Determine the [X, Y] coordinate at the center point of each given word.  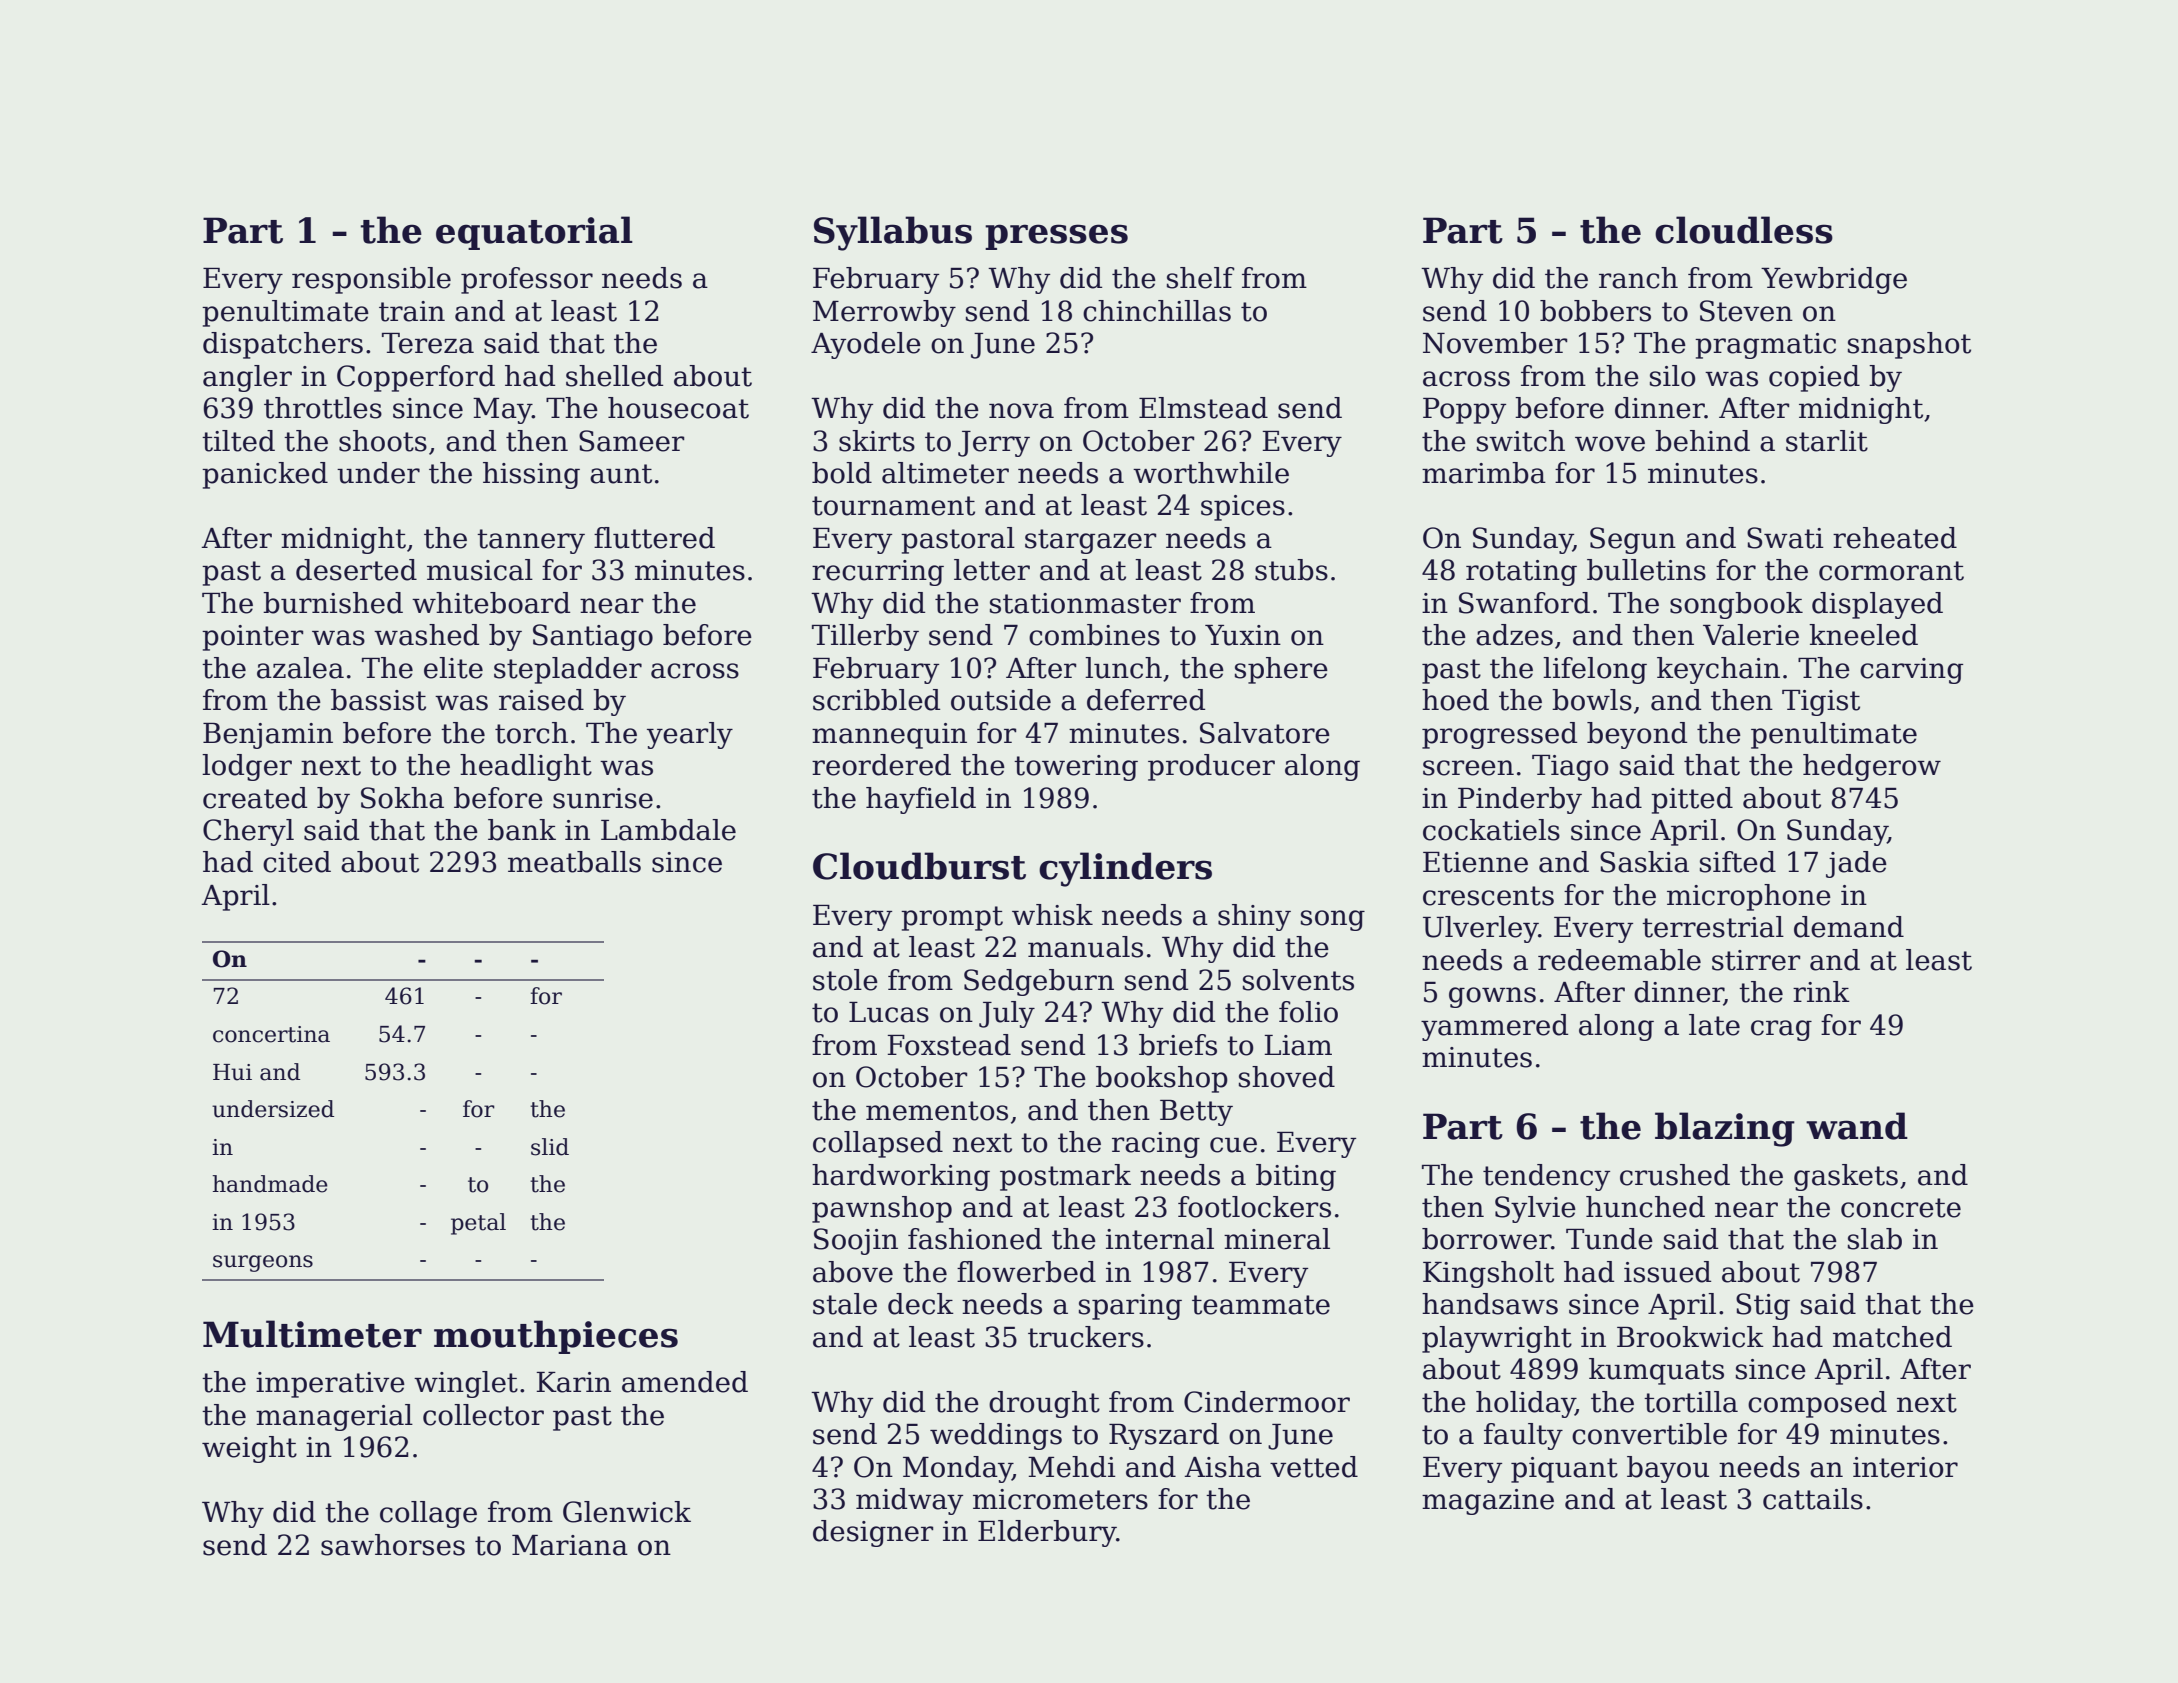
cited [297, 862]
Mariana [570, 1545]
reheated [1895, 538]
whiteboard [491, 603]
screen [1468, 768]
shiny [1254, 917]
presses [1056, 237]
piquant [1564, 1470]
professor [527, 280]
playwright [1497, 1339]
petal [478, 1224]
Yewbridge [1834, 280]
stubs [1291, 570]
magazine [1488, 1502]
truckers [1086, 1337]
